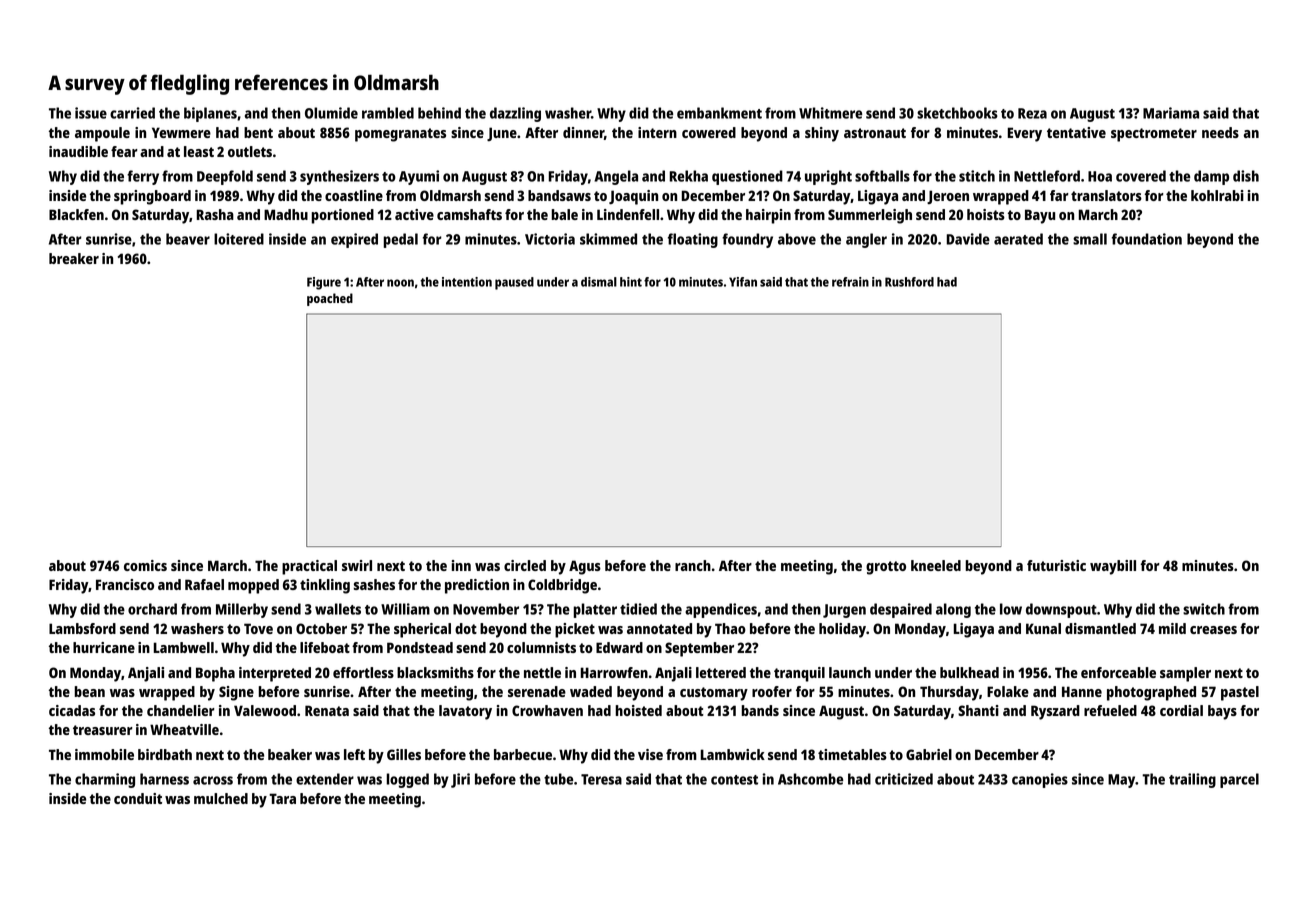 This screenshot has height=924, width=1308. I want to click on spectrometer, so click(1154, 135).
